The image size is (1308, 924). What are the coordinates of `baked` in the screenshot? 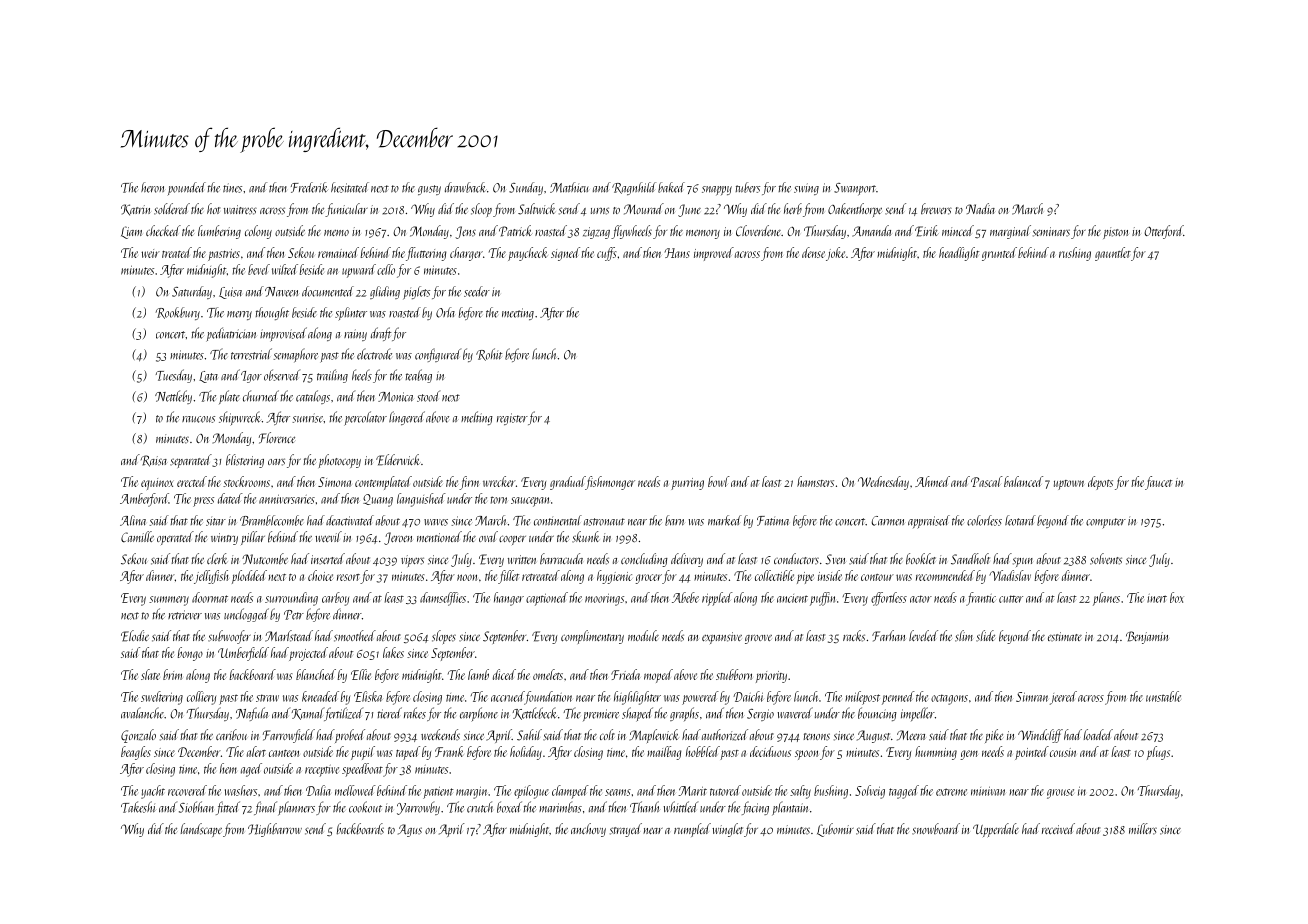 It's located at (671, 187).
